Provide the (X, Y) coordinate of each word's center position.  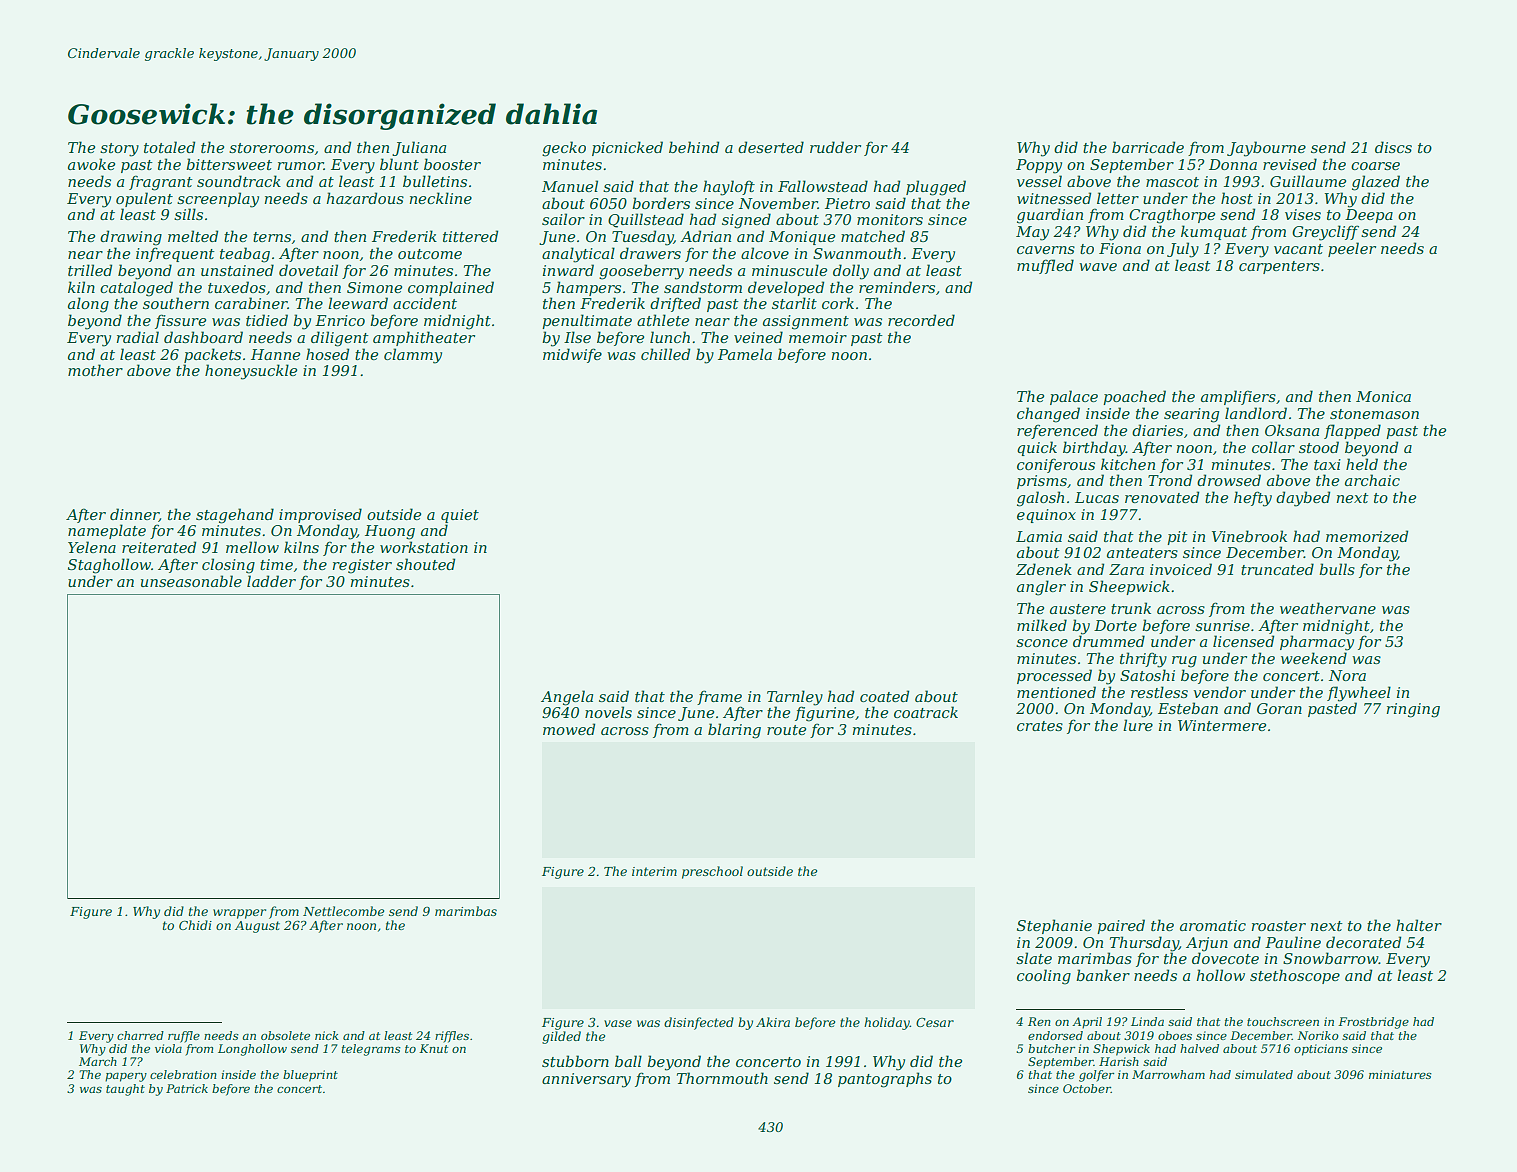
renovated (1162, 497)
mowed (569, 729)
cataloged (136, 289)
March (98, 1061)
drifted (675, 304)
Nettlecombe (343, 911)
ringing (1413, 710)
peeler (1352, 249)
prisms (1042, 482)
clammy (413, 356)
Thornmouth (722, 1078)
